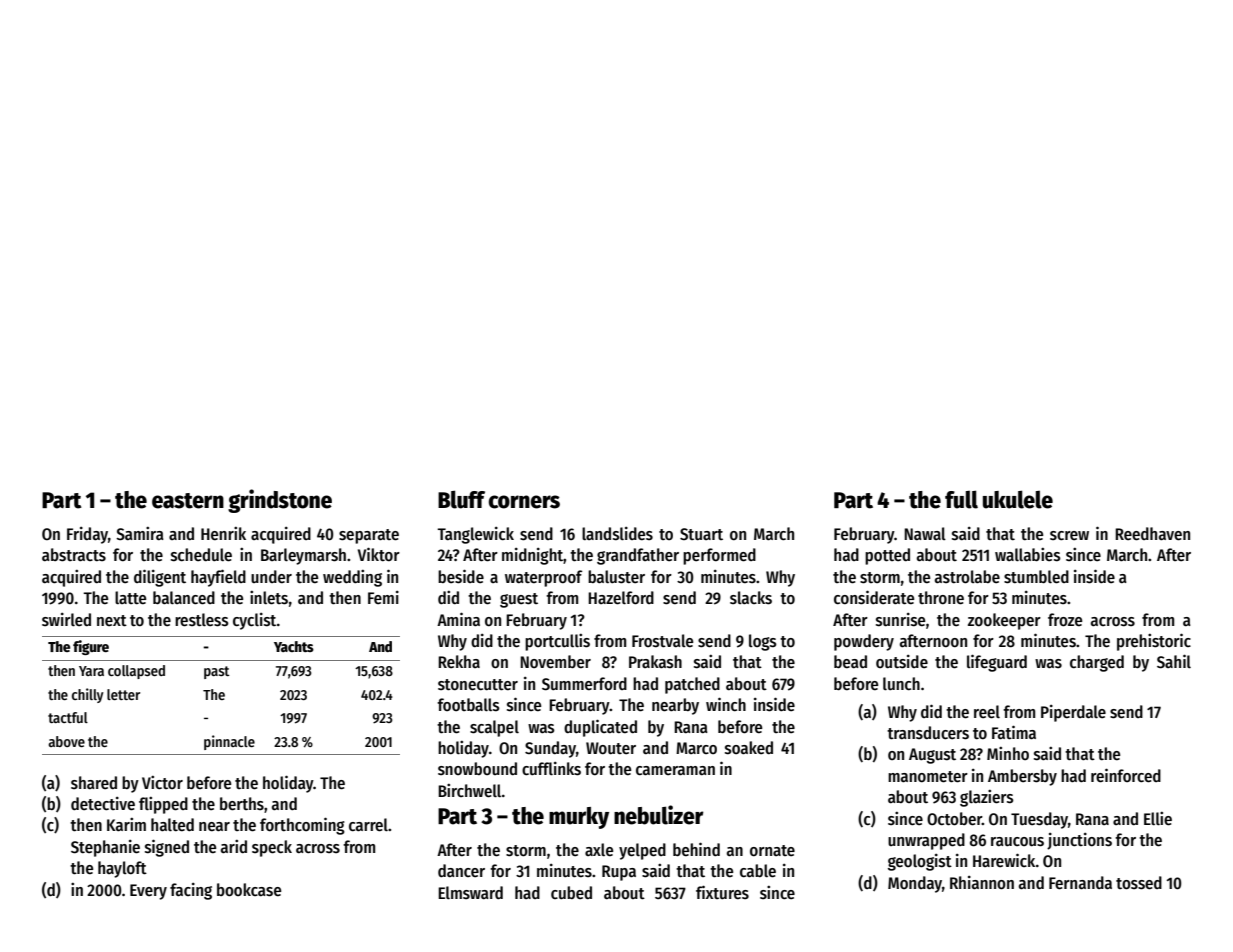 This screenshot has width=1233, height=952. Describe the element at coordinates (932, 756) in the screenshot. I see `August` at that location.
